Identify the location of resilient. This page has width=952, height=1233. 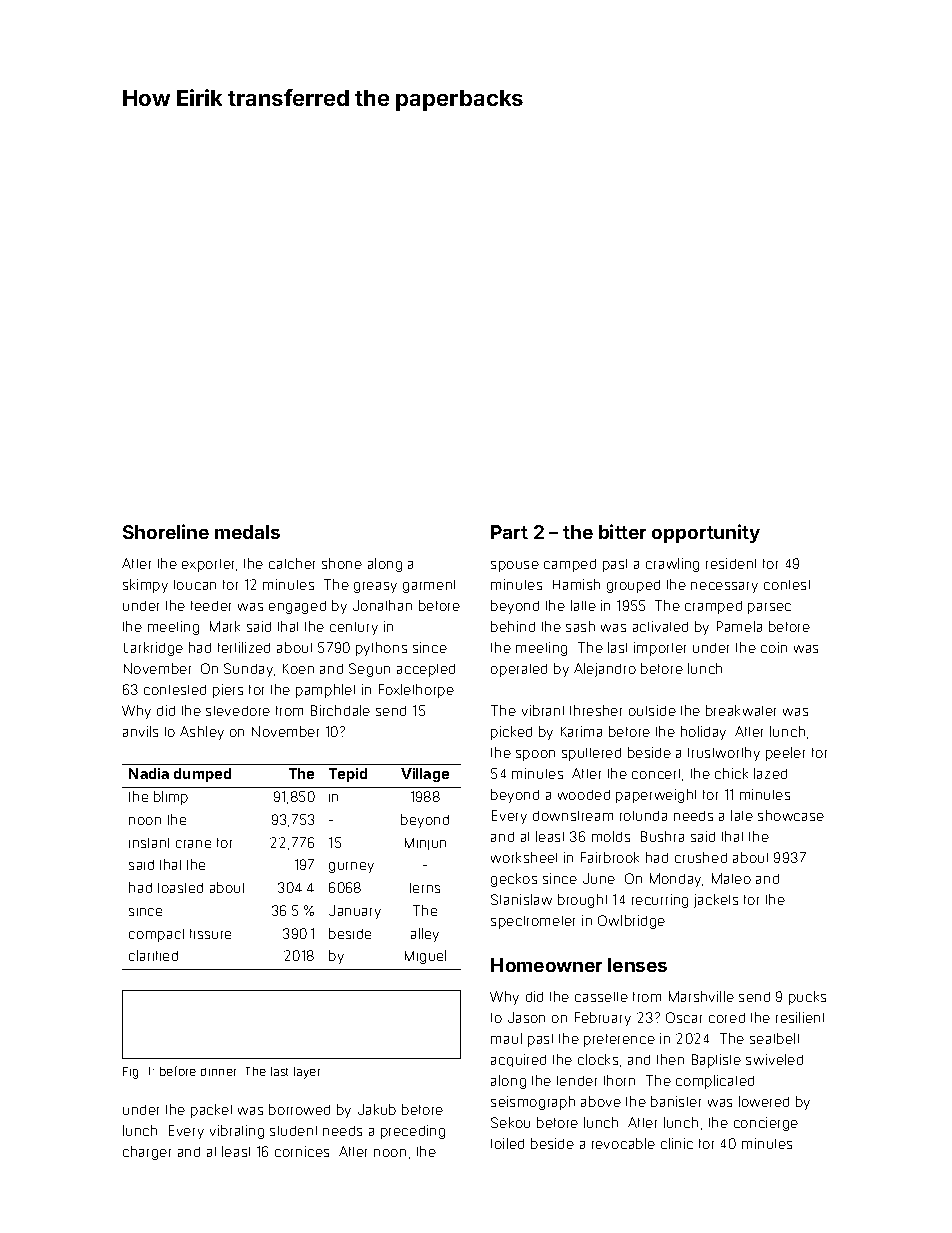
(800, 1017).
